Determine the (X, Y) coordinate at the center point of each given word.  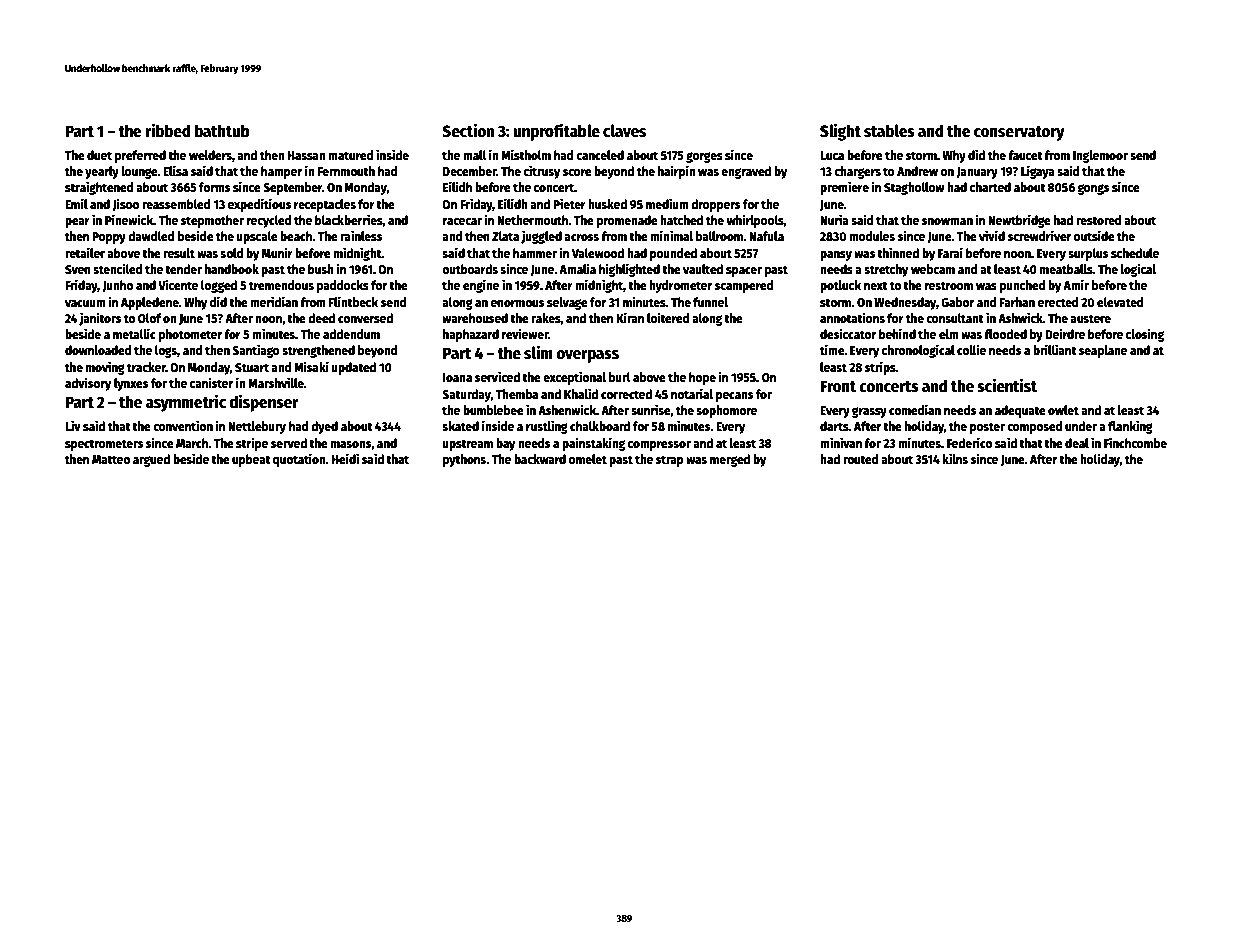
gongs (1093, 189)
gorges (704, 157)
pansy (836, 256)
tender (183, 269)
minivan (841, 442)
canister (211, 382)
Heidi (345, 458)
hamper (281, 172)
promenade (627, 221)
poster (987, 428)
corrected (626, 394)
